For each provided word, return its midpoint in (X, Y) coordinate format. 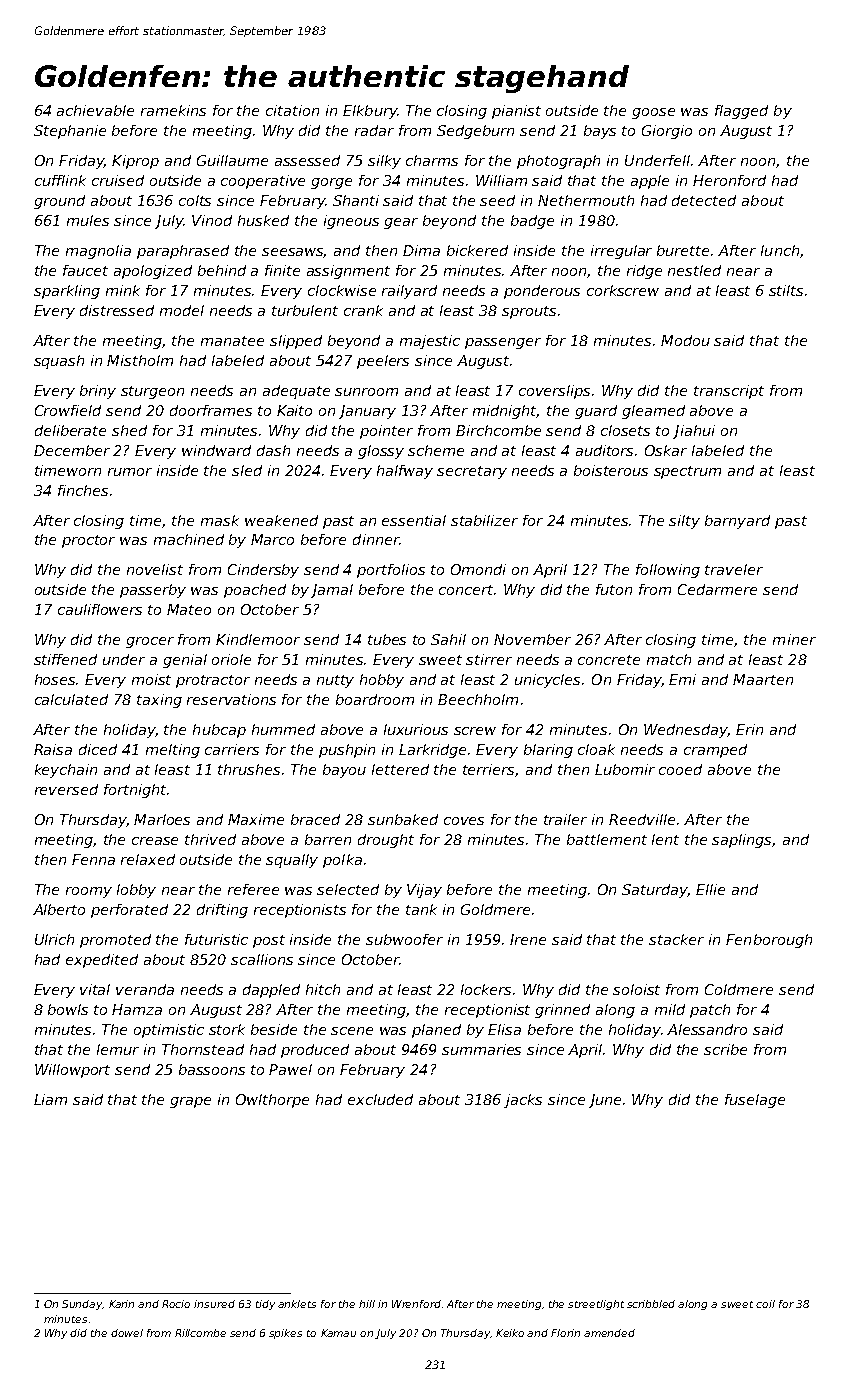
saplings (742, 841)
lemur (118, 1049)
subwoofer (404, 939)
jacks (523, 1101)
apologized (153, 272)
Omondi (478, 569)
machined (189, 539)
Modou (685, 340)
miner (794, 639)
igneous (351, 222)
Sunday (82, 1305)
